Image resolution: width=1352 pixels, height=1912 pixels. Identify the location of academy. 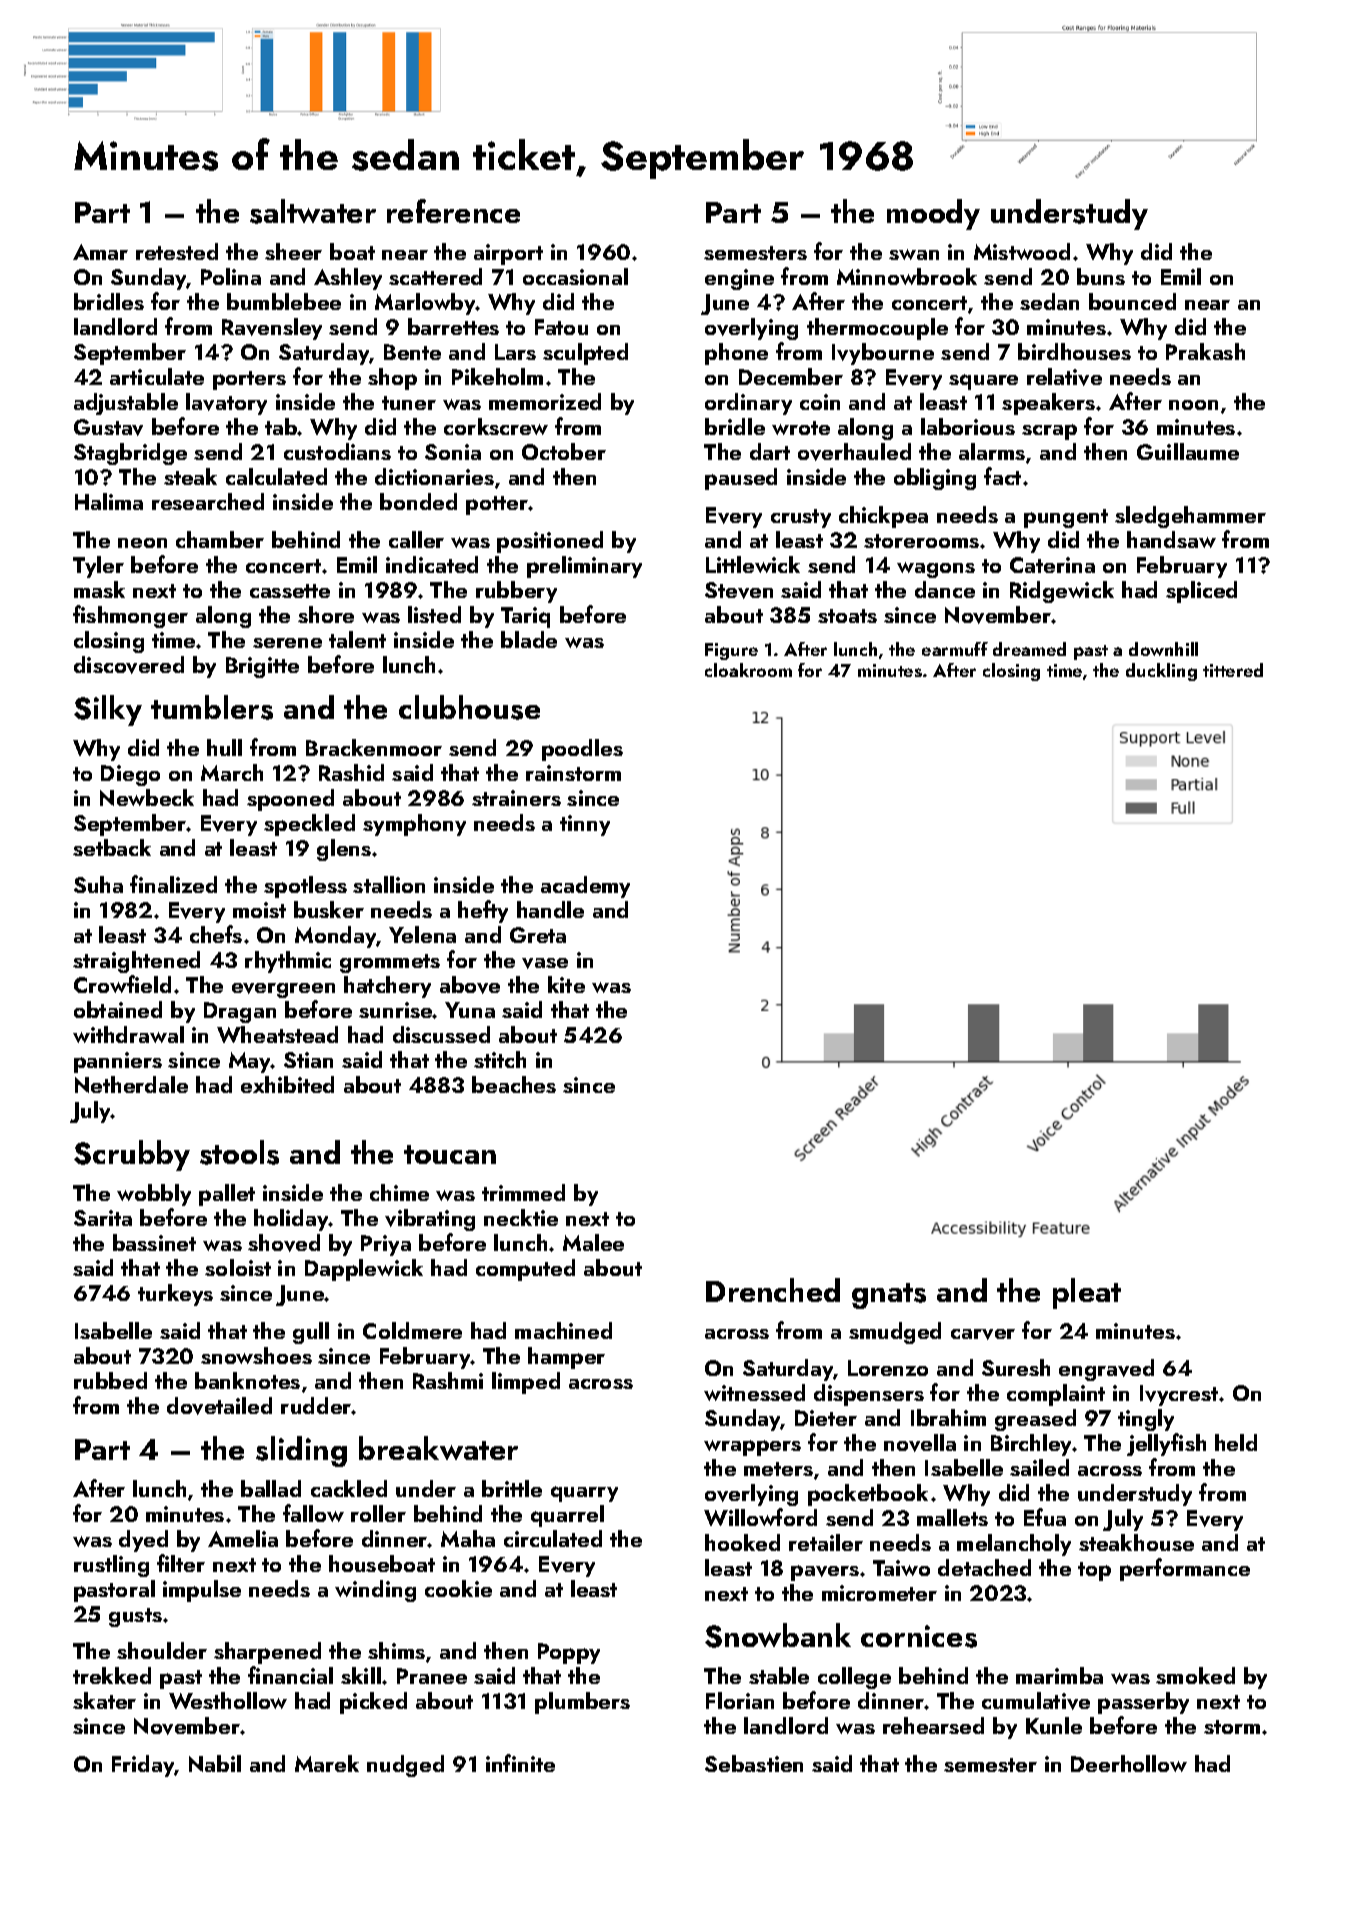
(585, 887).
